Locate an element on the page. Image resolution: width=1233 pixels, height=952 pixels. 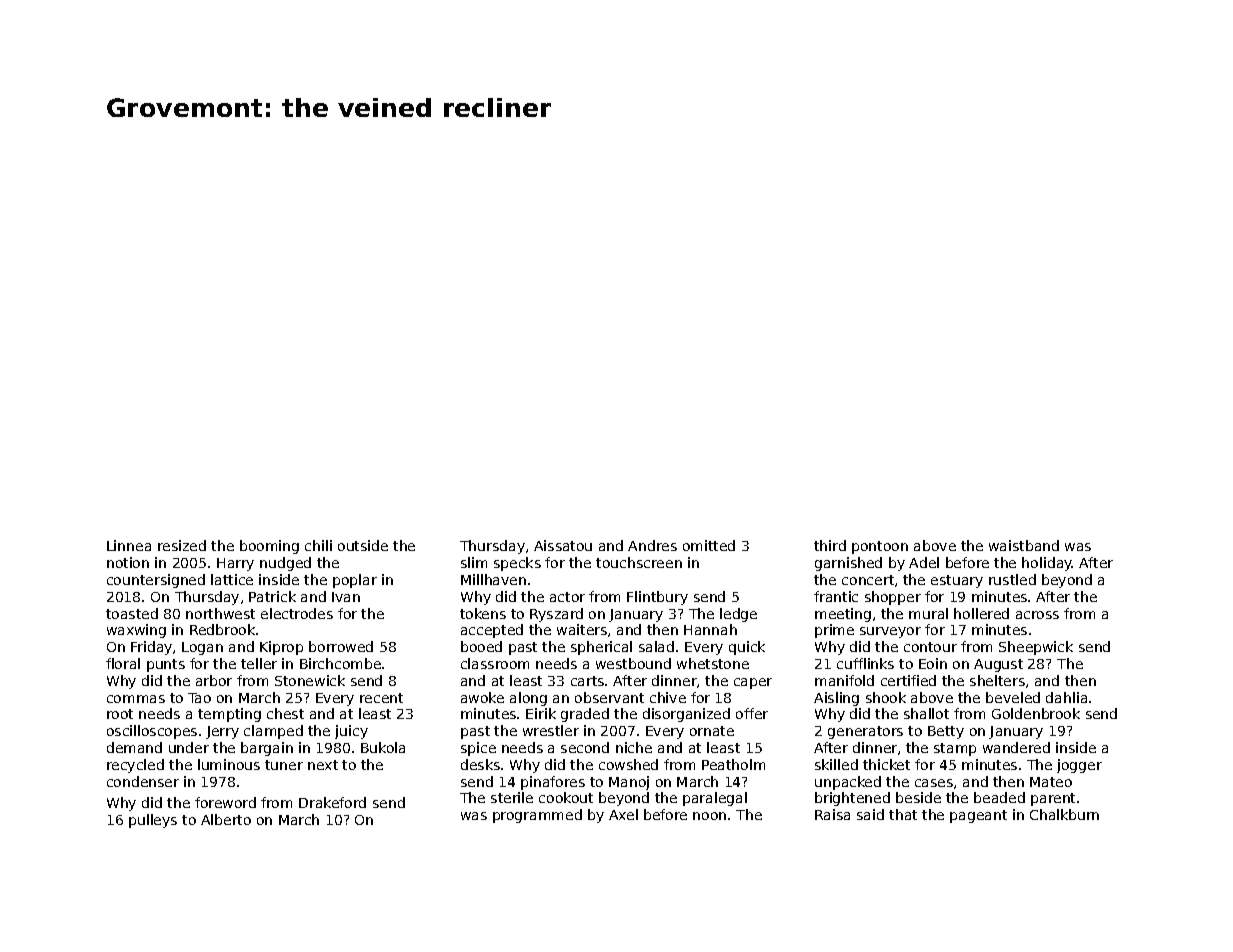
programmed is located at coordinates (537, 816).
